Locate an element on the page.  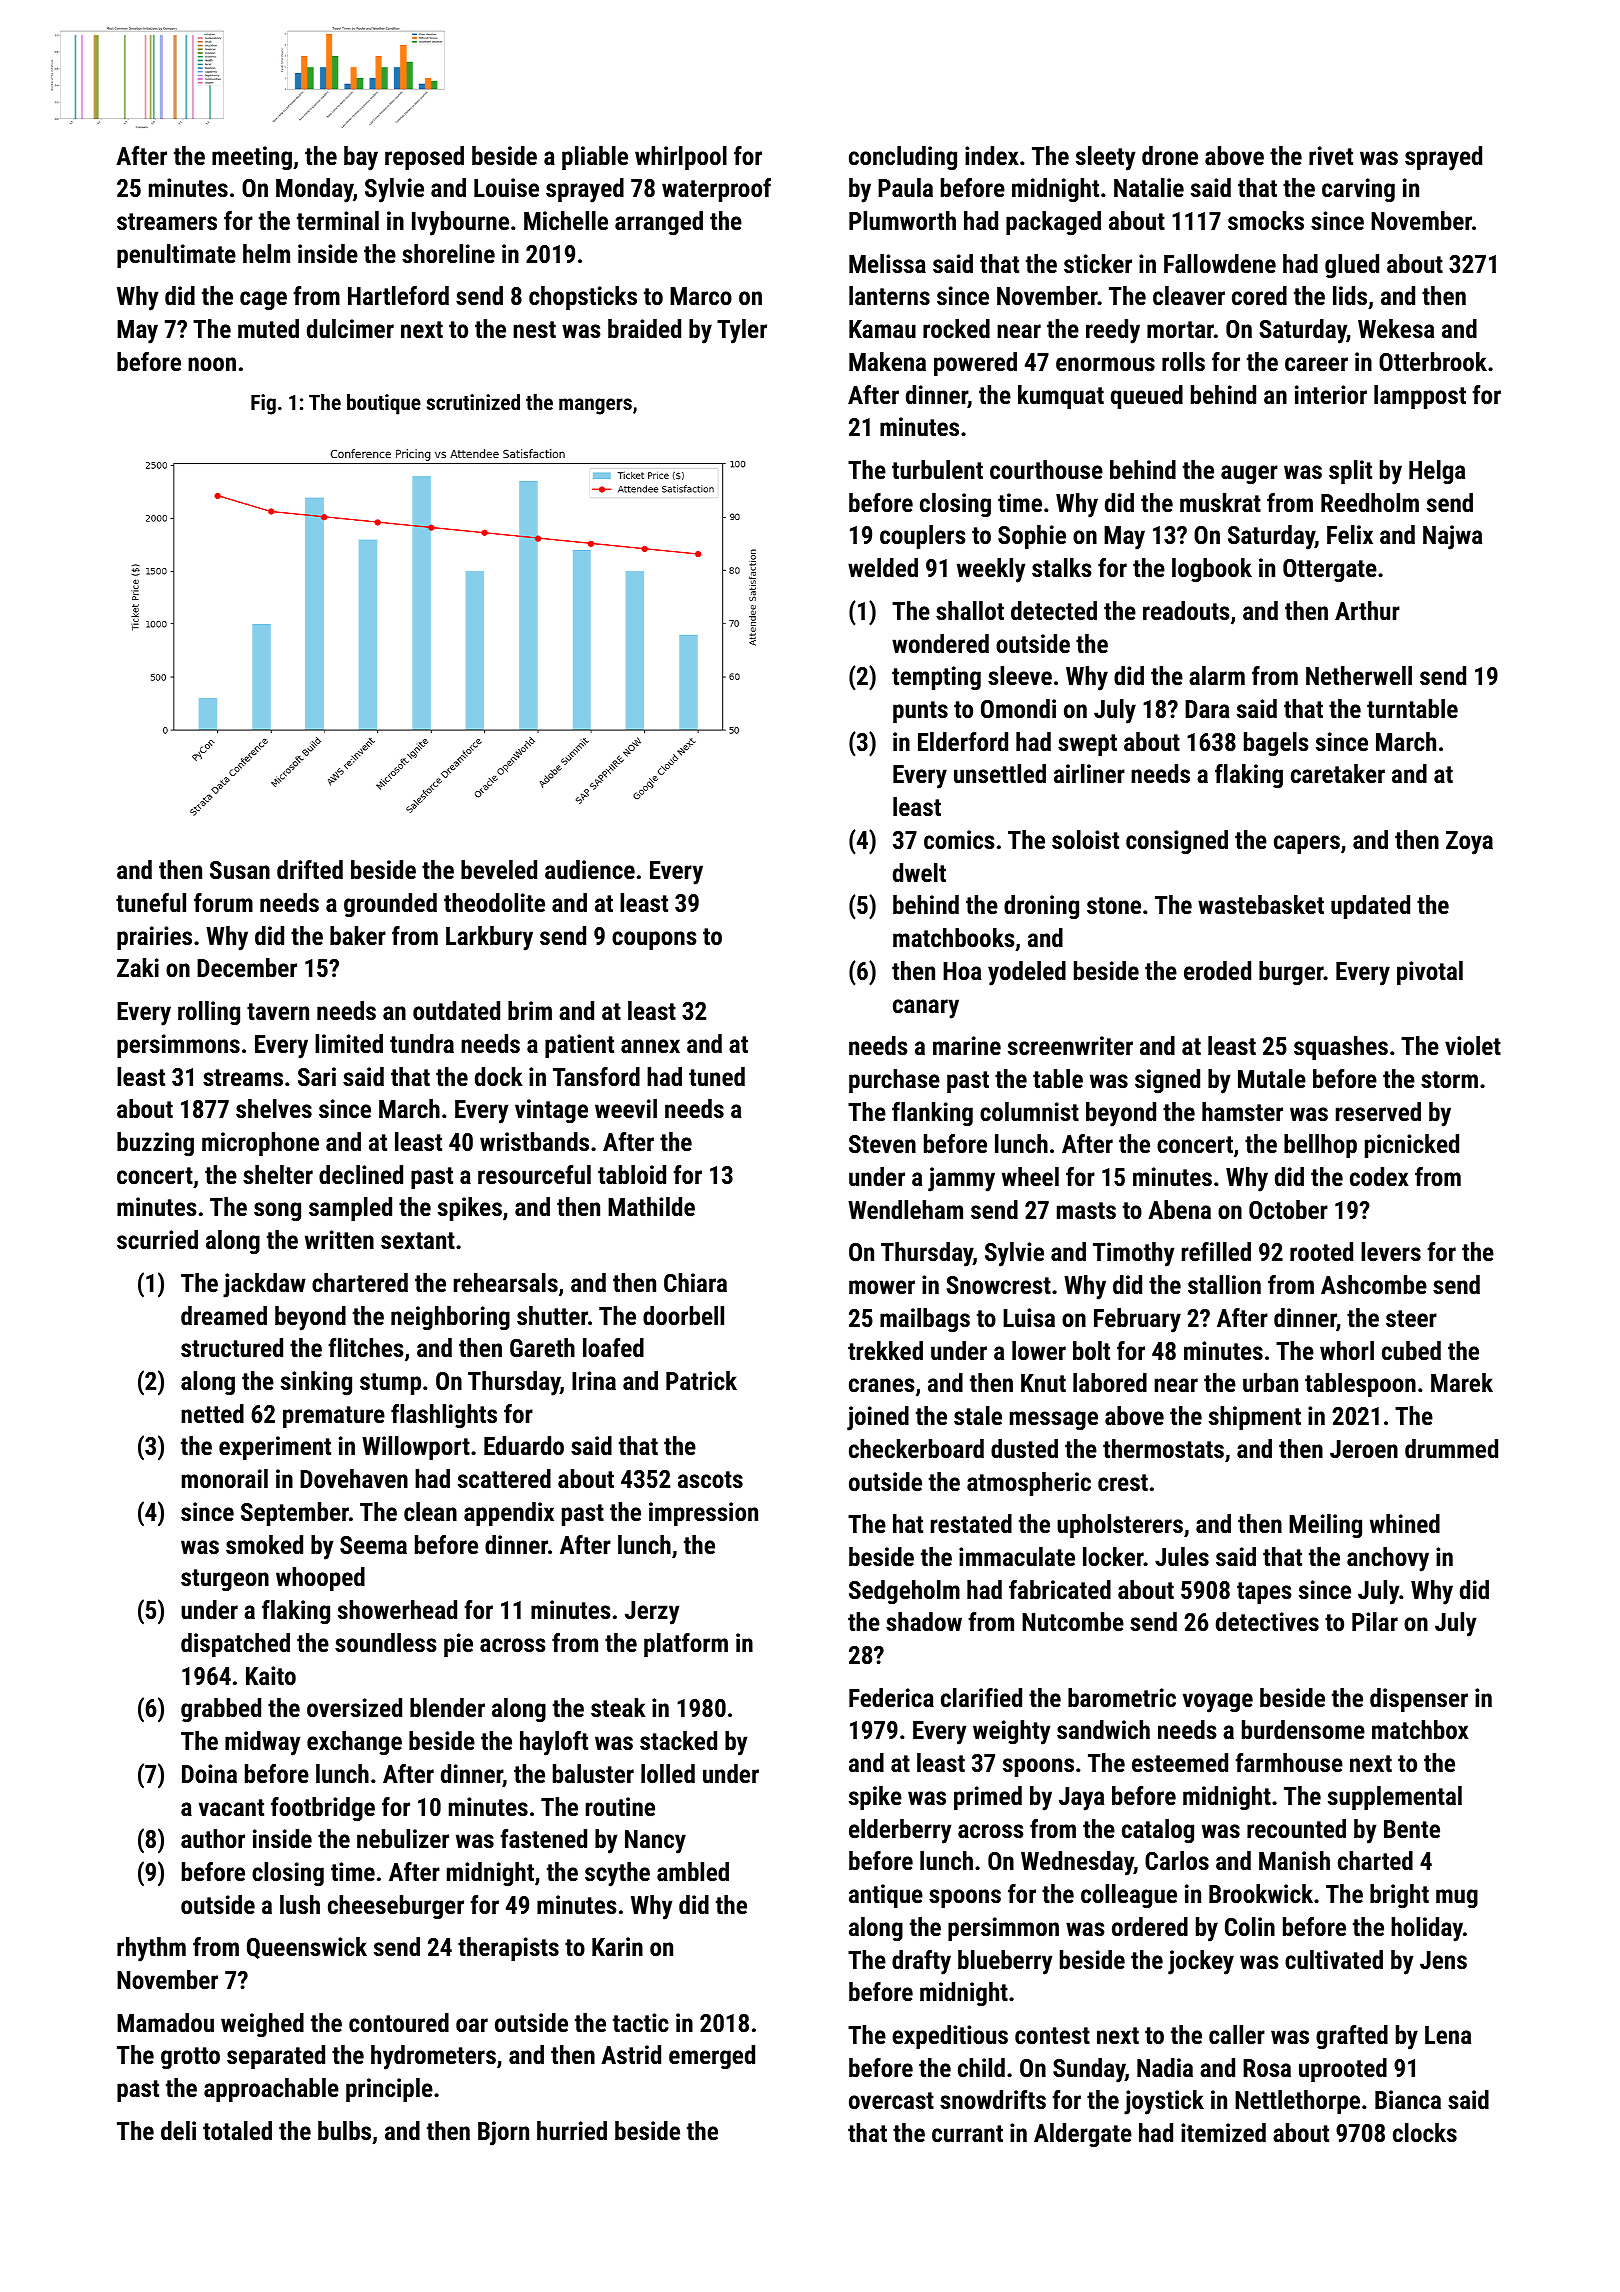
impression is located at coordinates (703, 1514).
